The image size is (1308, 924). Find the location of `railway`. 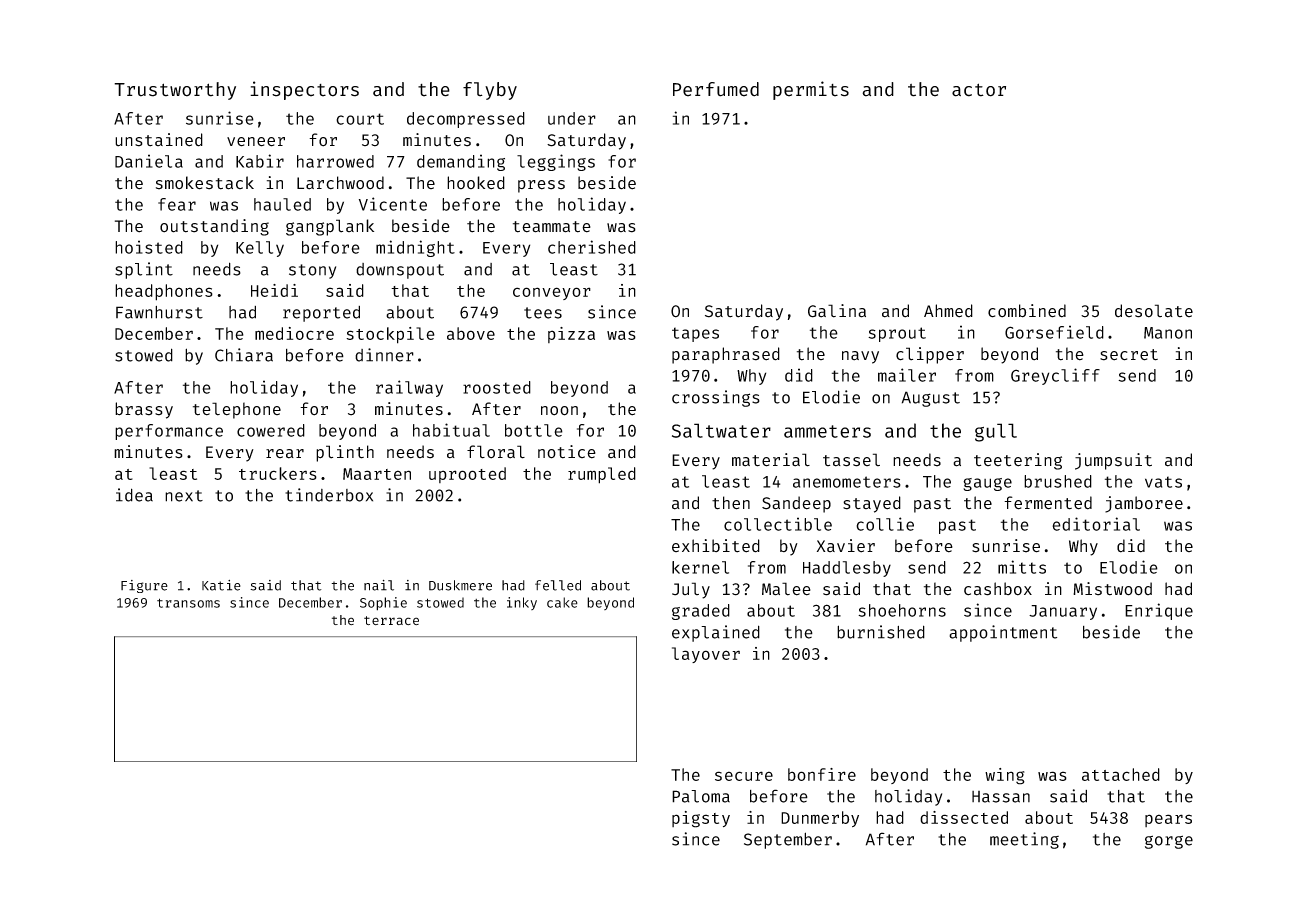

railway is located at coordinates (409, 388).
